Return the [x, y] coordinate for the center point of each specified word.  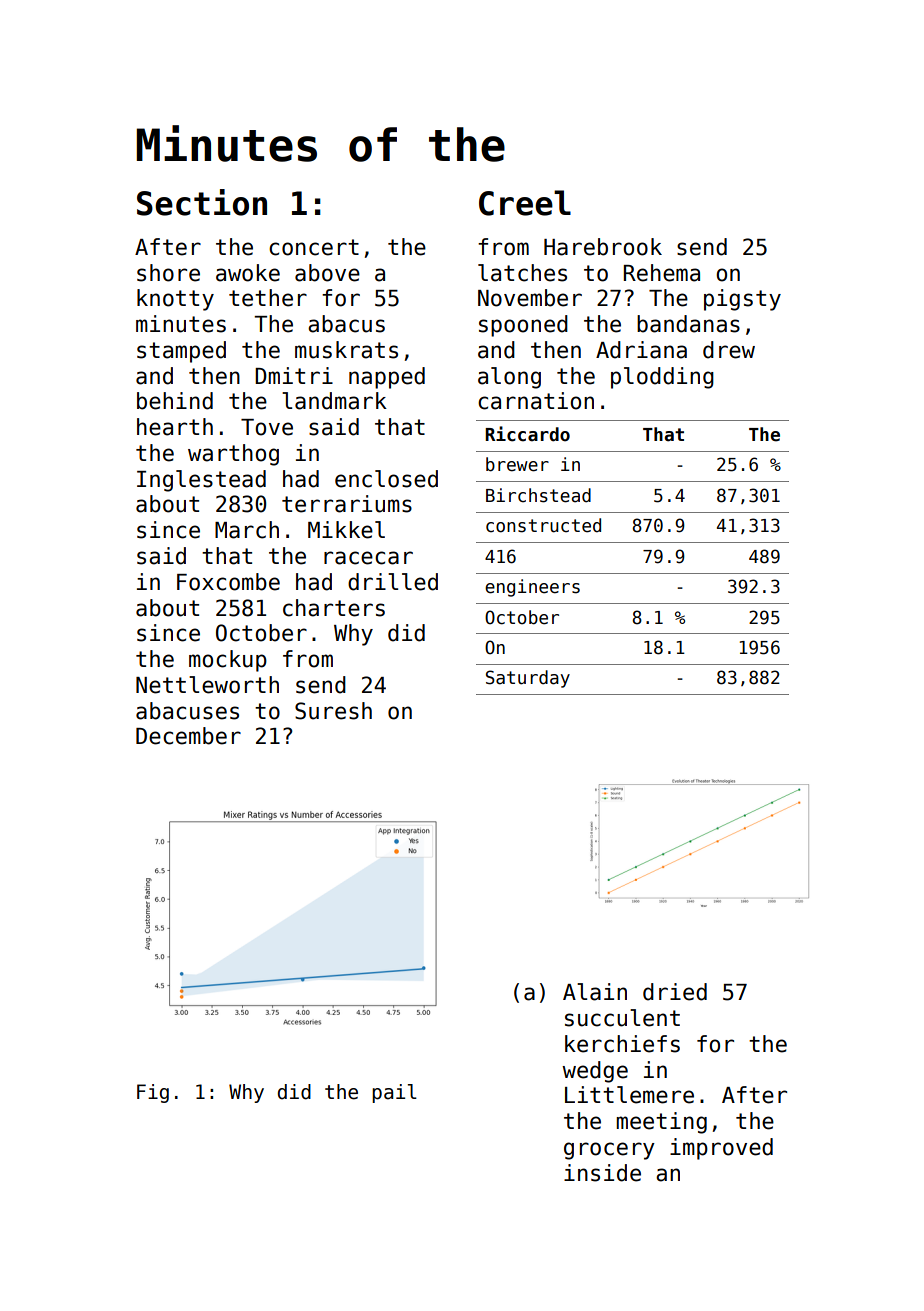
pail [394, 1093]
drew [729, 350]
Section [202, 202]
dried [675, 992]
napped [387, 378]
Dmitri [294, 375]
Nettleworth [207, 685]
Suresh [333, 711]
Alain [595, 992]
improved [721, 1149]
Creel [525, 203]
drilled [393, 582]
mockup [228, 661]
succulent [622, 1018]
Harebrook [603, 247]
